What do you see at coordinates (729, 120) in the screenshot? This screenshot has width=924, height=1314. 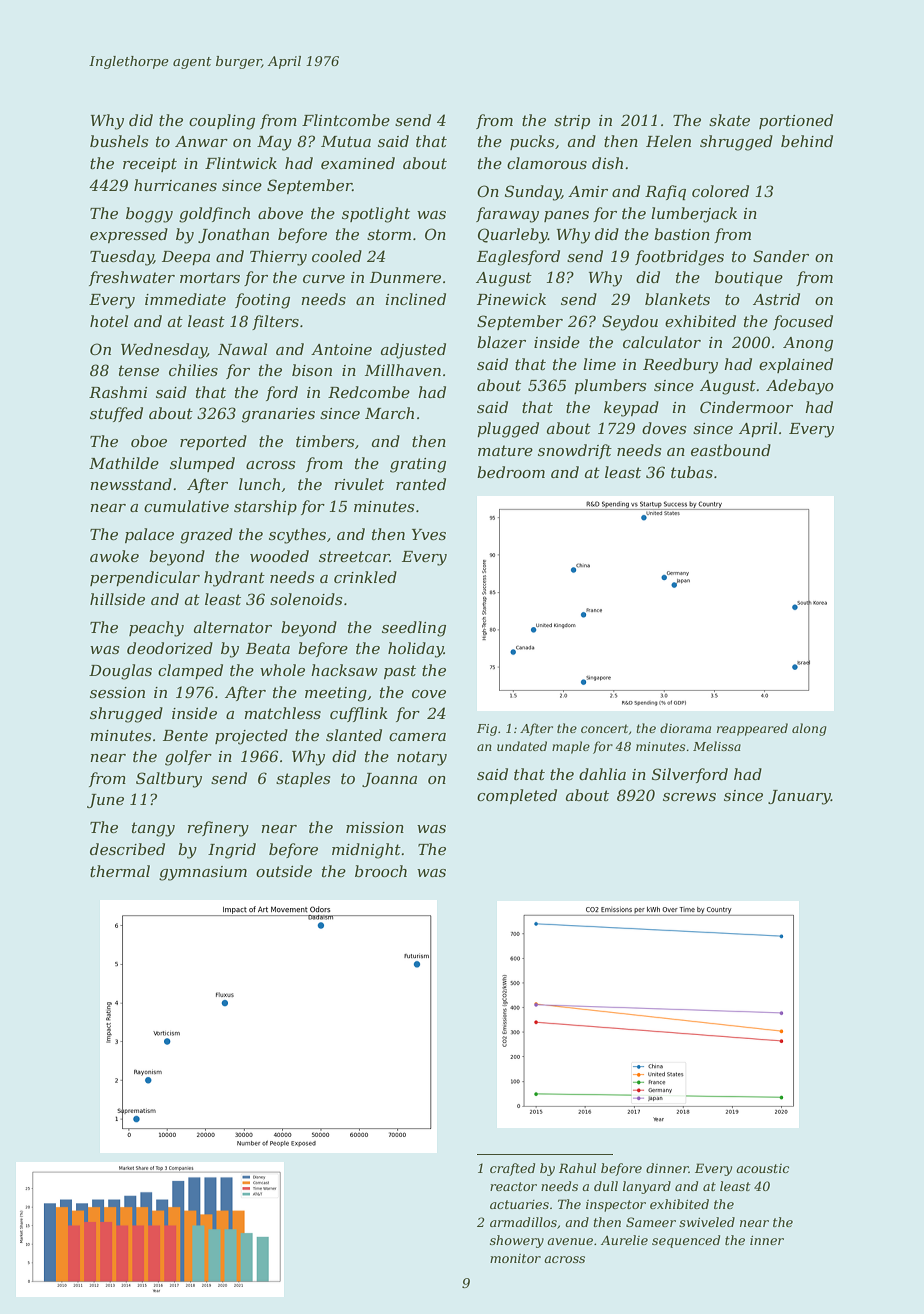 I see `skate` at bounding box center [729, 120].
